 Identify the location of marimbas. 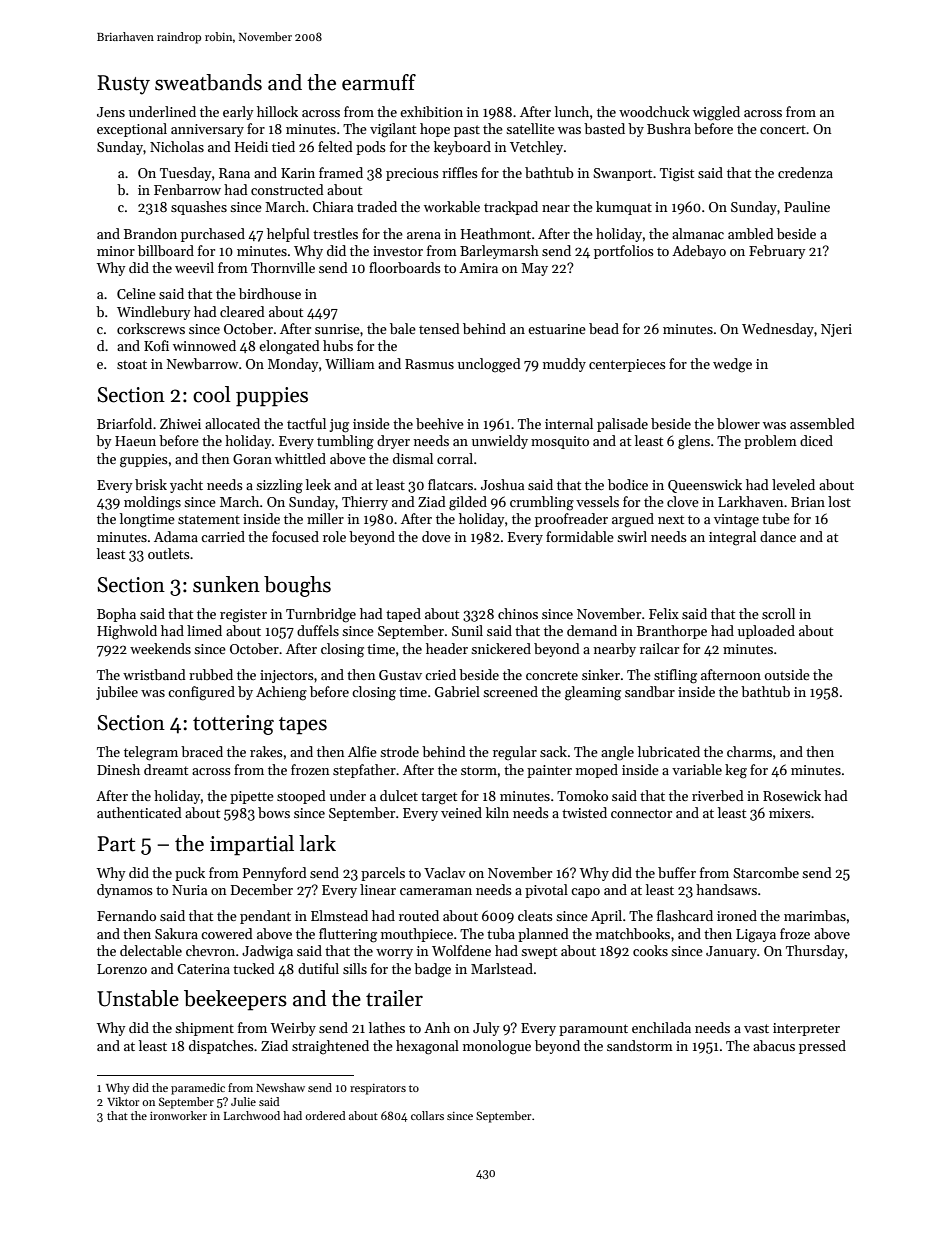
(815, 915).
